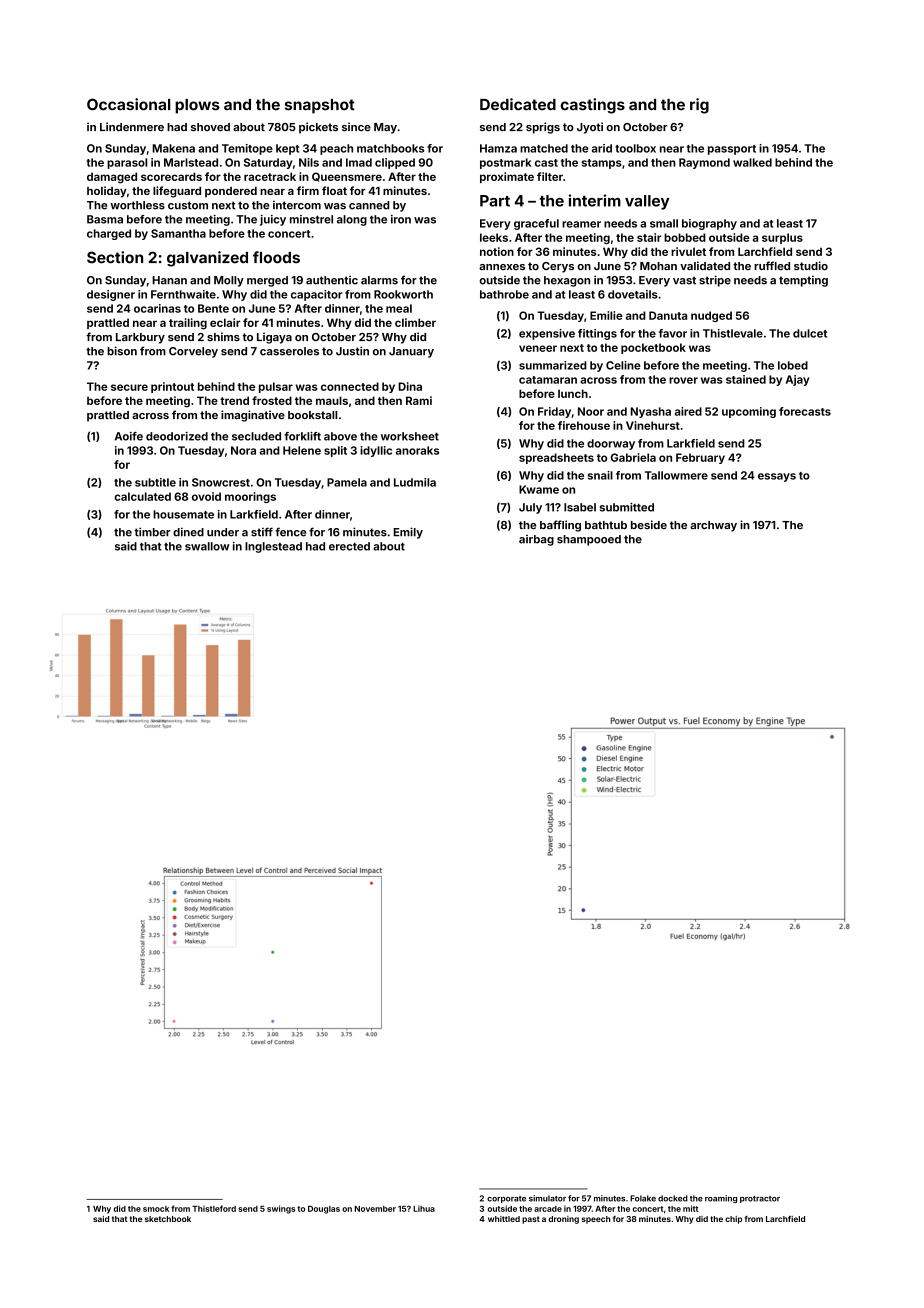  I want to click on passport, so click(732, 150).
